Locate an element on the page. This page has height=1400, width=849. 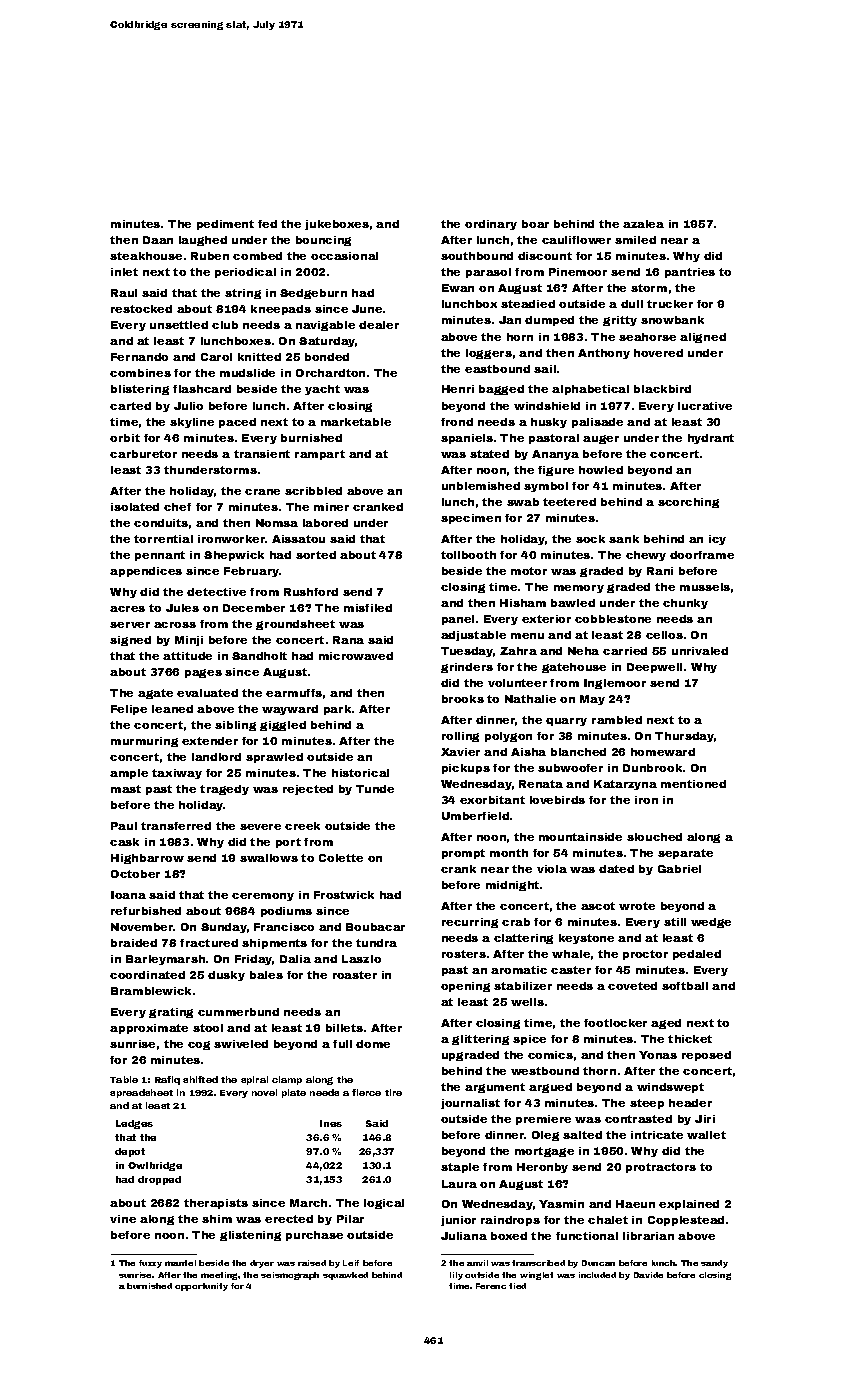
sibling is located at coordinates (235, 726).
